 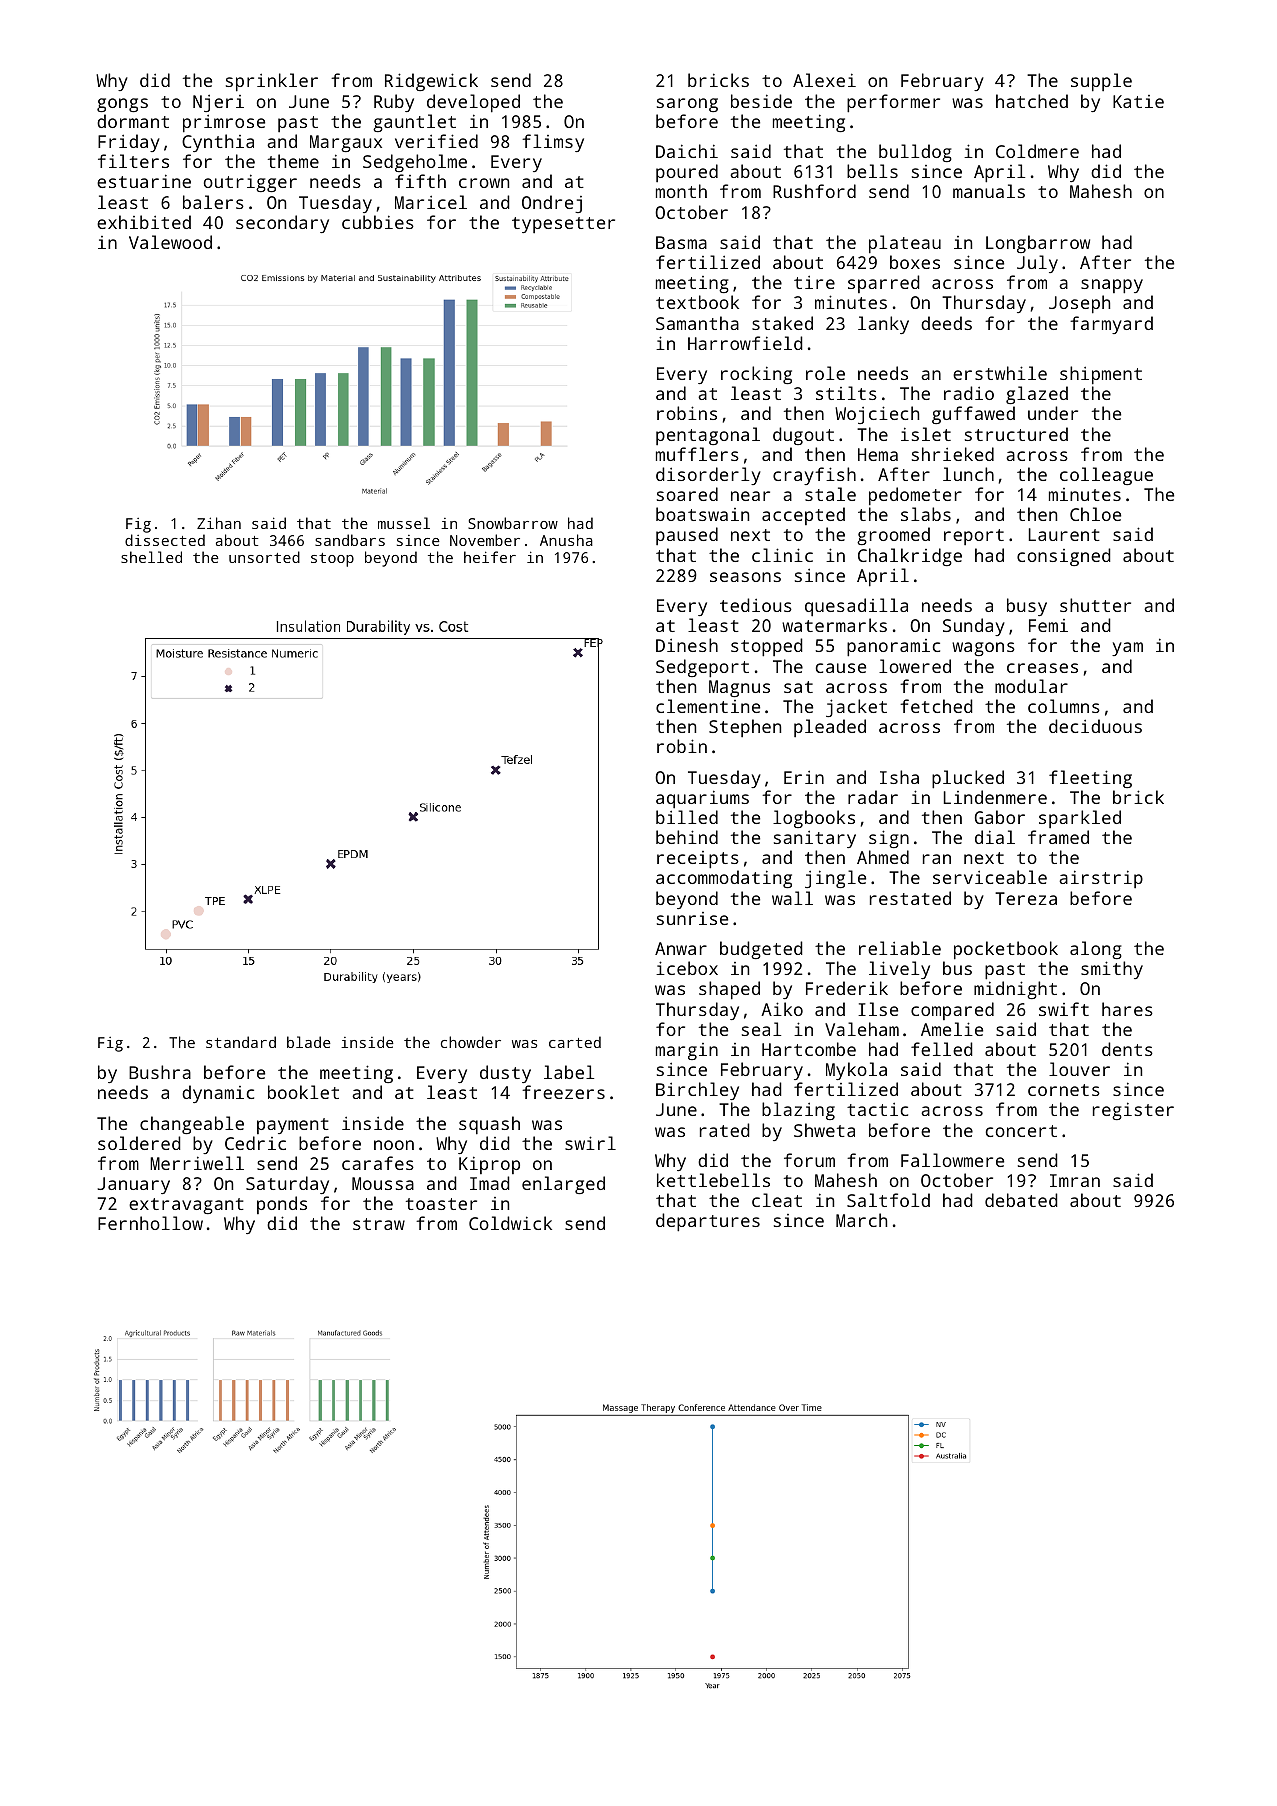 I want to click on shelled, so click(x=151, y=557).
